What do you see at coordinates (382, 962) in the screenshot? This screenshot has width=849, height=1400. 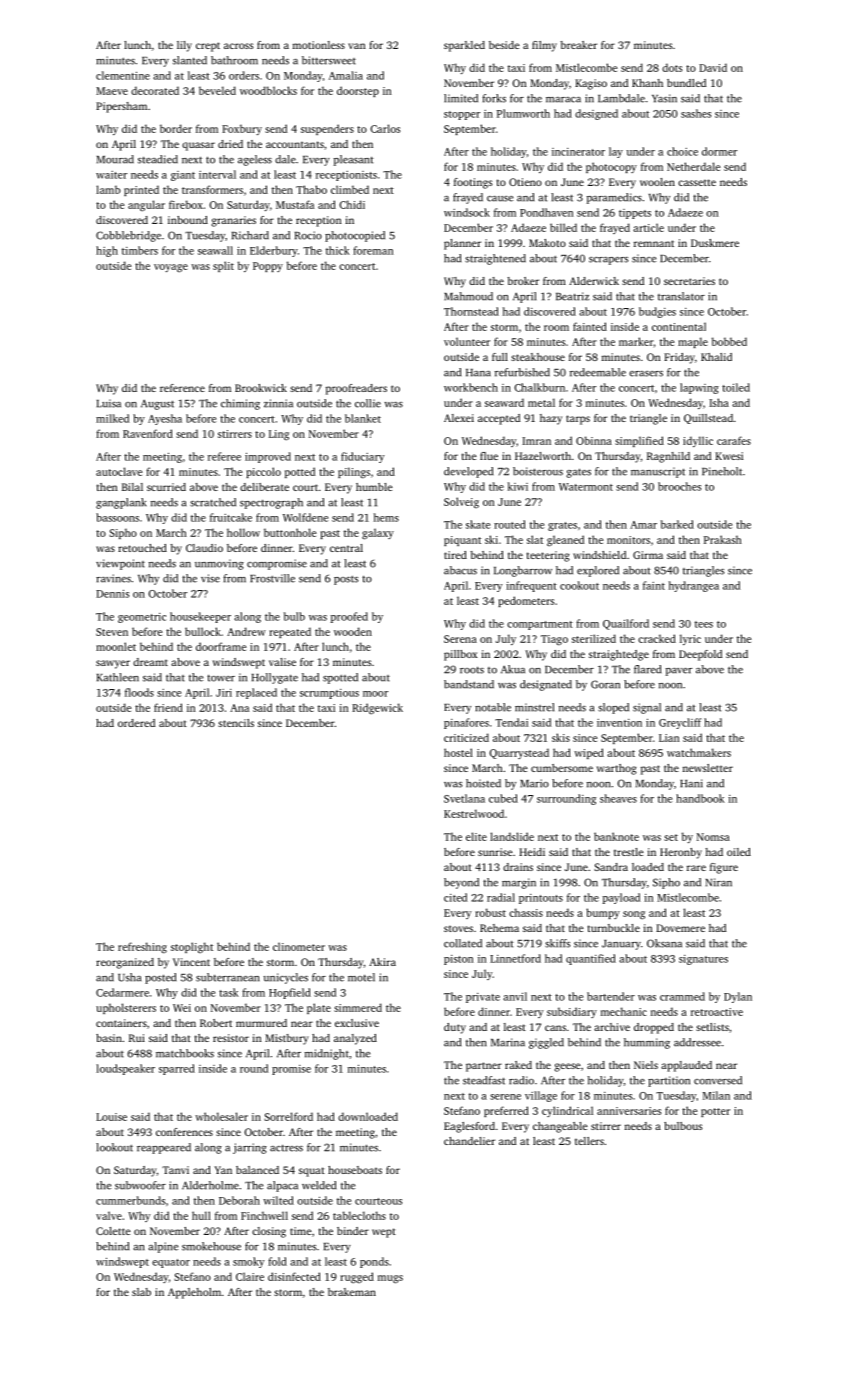 I see `Akira` at bounding box center [382, 962].
